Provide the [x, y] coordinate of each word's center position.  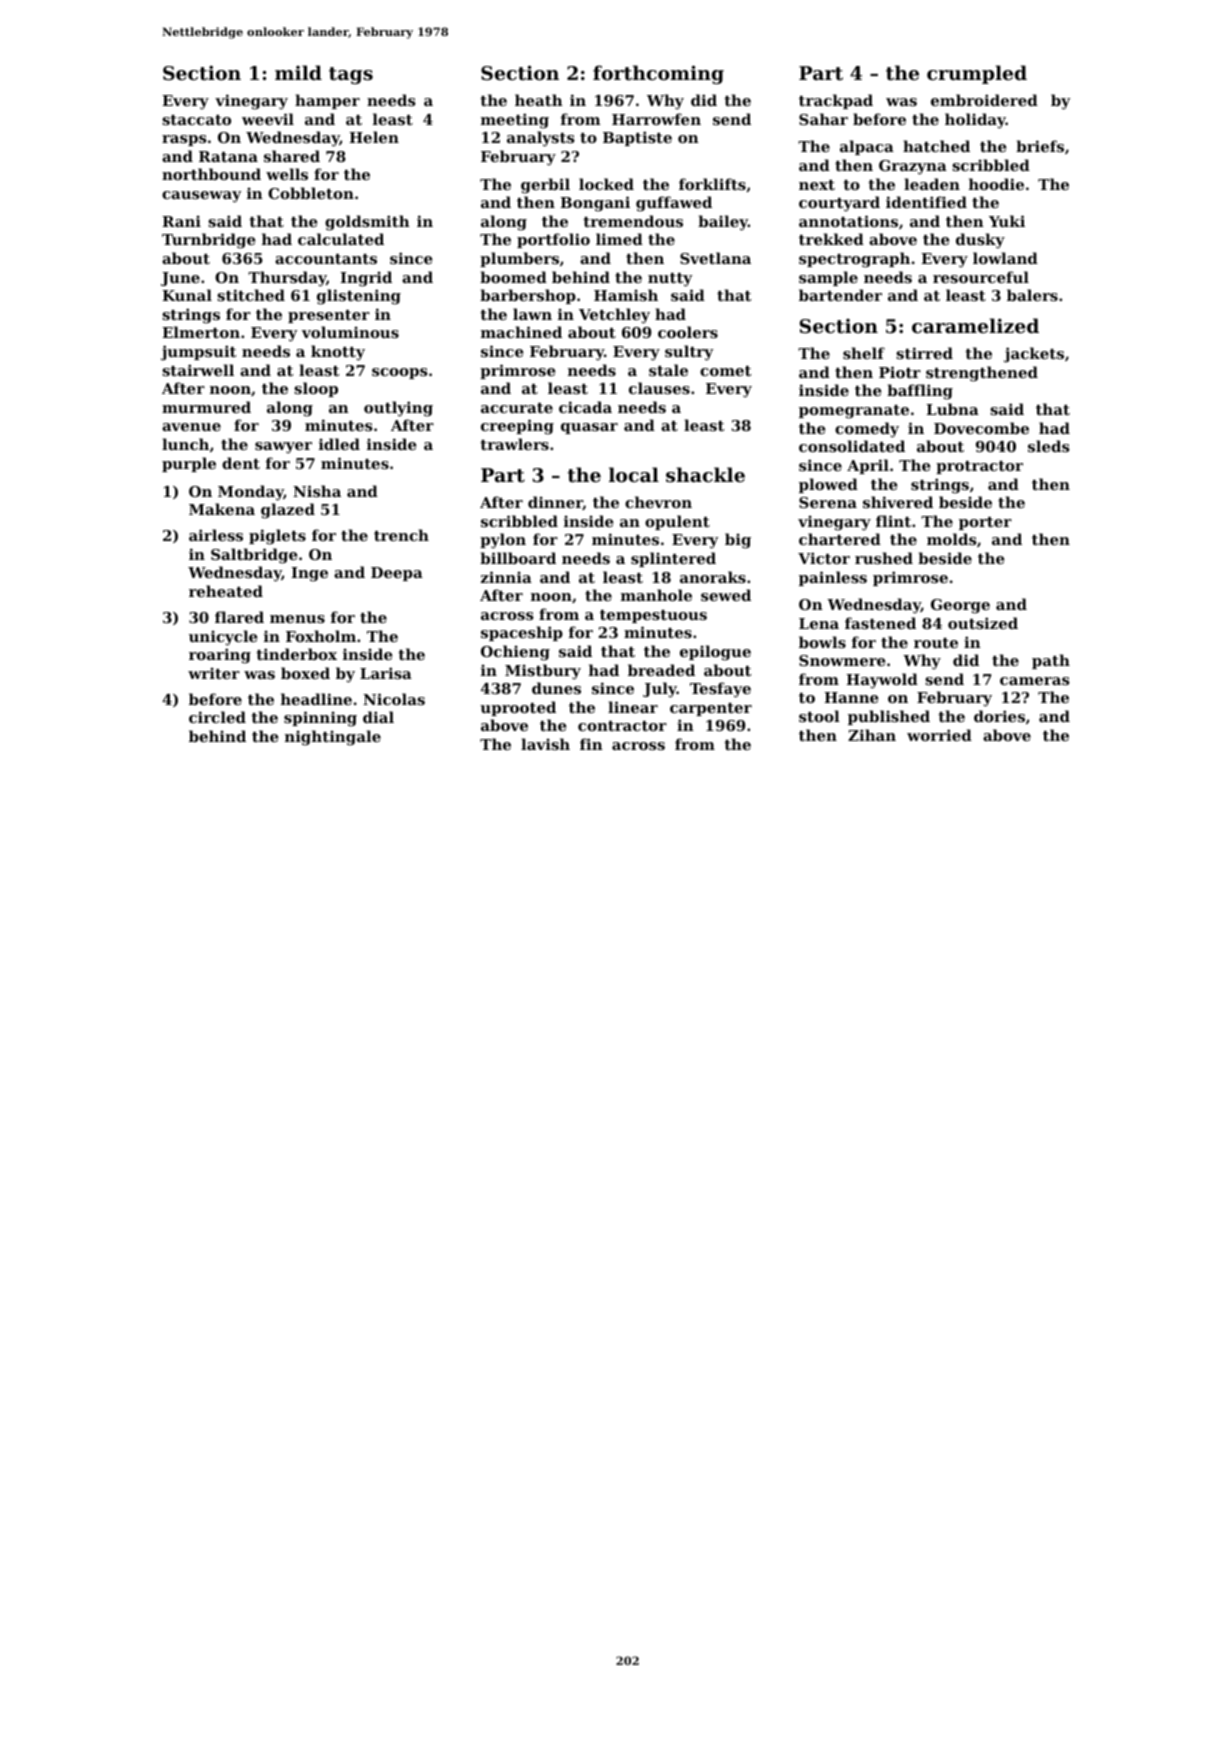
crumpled [977, 74]
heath [539, 100]
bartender [840, 295]
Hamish [626, 295]
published [889, 717]
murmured [206, 407]
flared [239, 617]
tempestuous [653, 616]
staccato [196, 120]
